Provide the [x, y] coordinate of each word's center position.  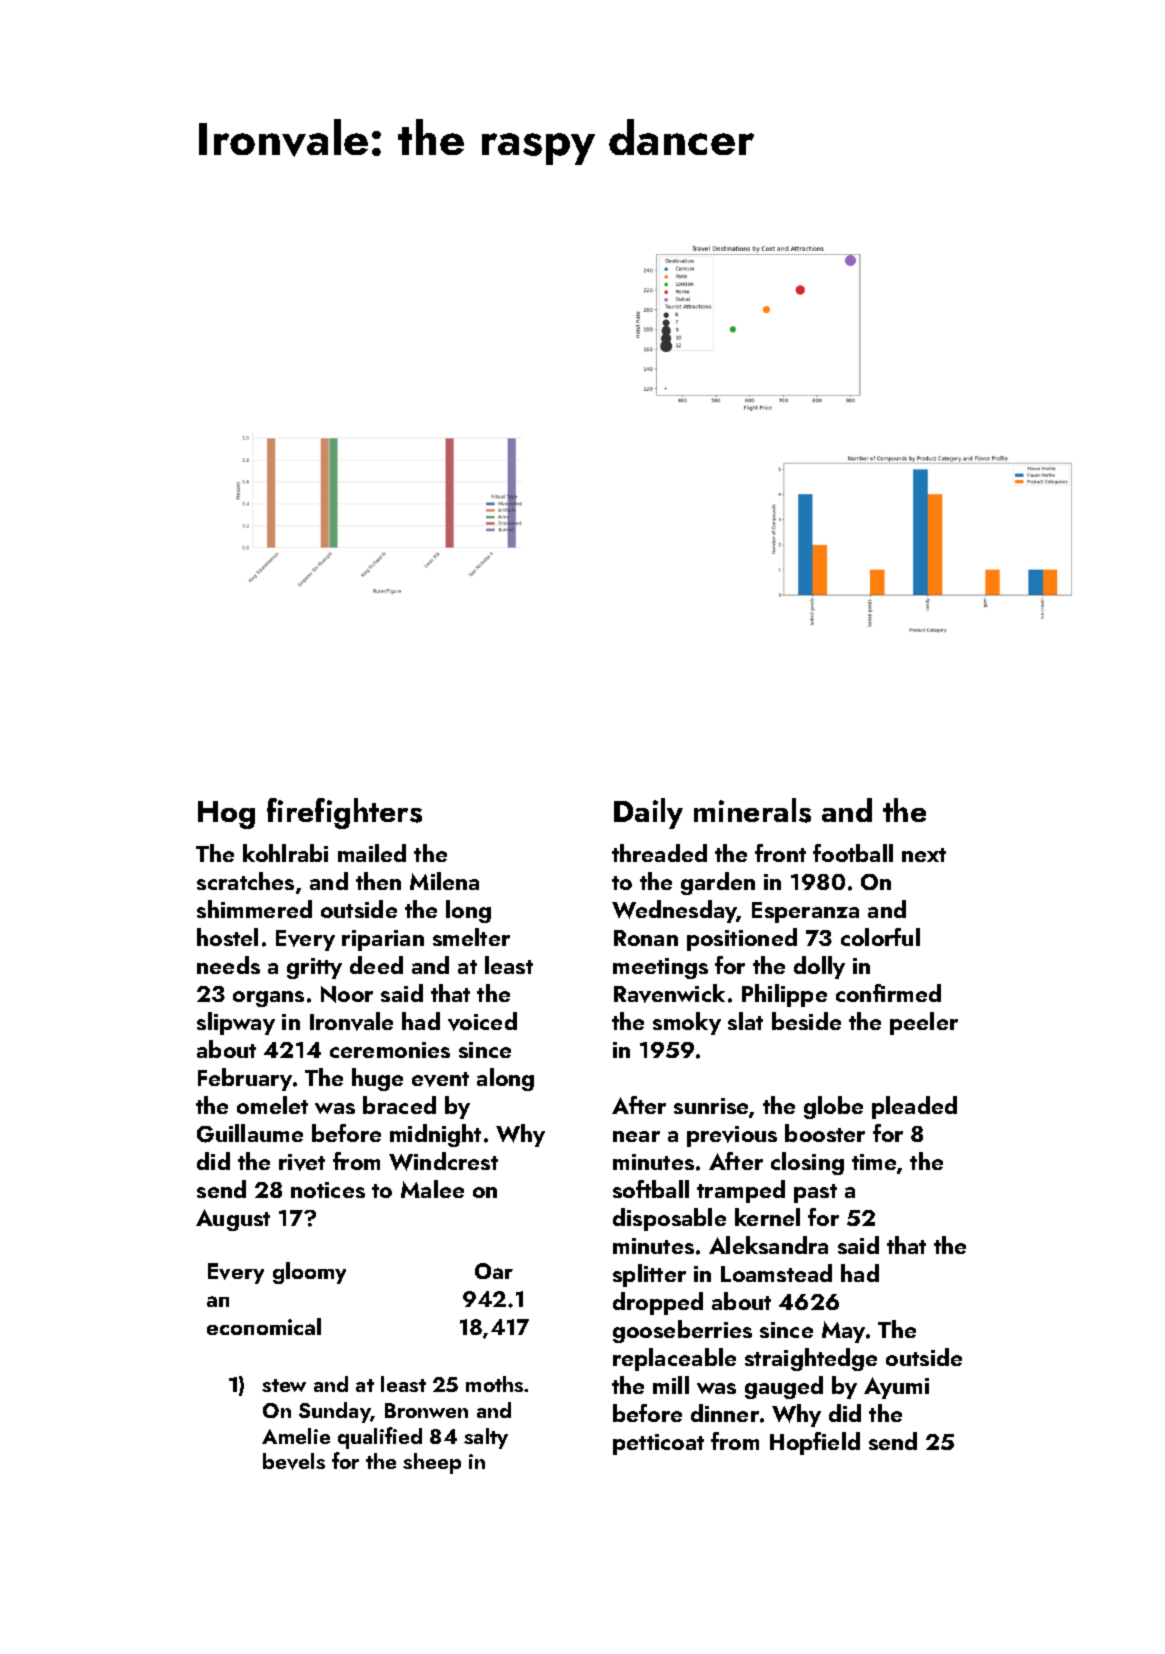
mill [671, 1385]
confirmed [888, 993]
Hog [226, 815]
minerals [752, 810]
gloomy [309, 1273]
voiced [482, 1021]
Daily [648, 813]
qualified [380, 1438]
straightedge [811, 1359]
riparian [383, 940]
